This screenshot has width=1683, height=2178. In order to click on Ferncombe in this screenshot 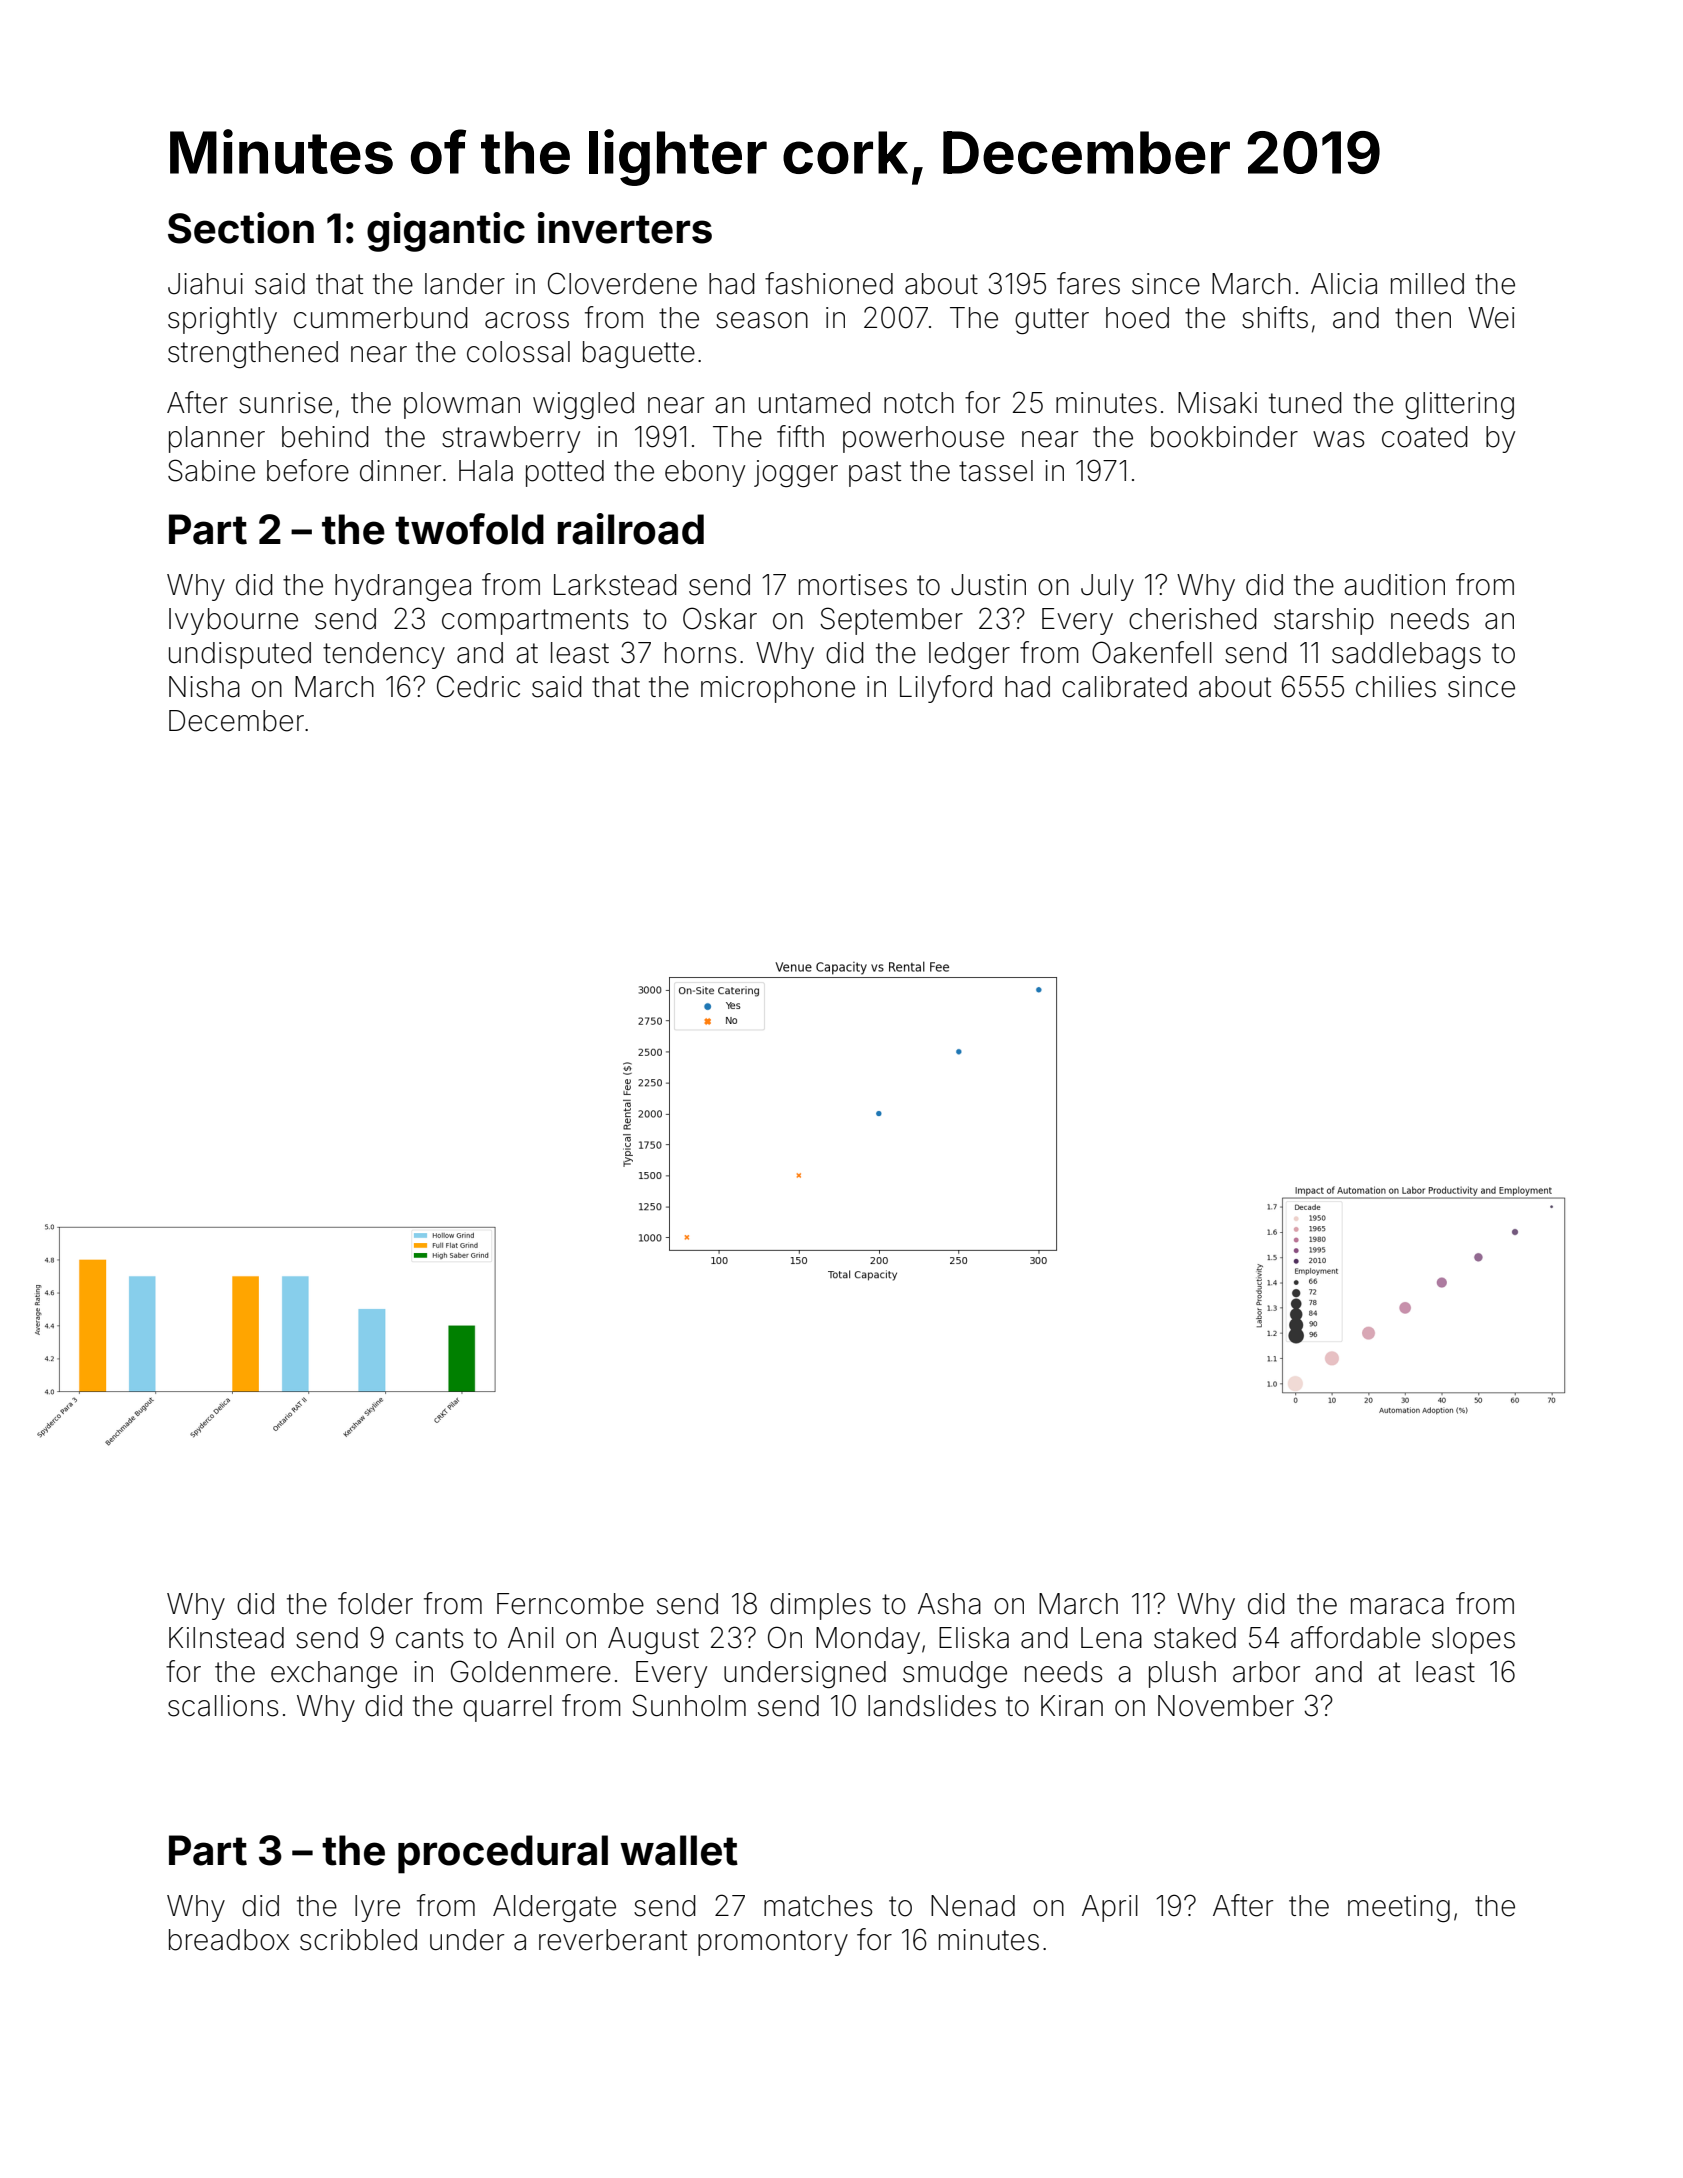, I will do `click(570, 1604)`.
